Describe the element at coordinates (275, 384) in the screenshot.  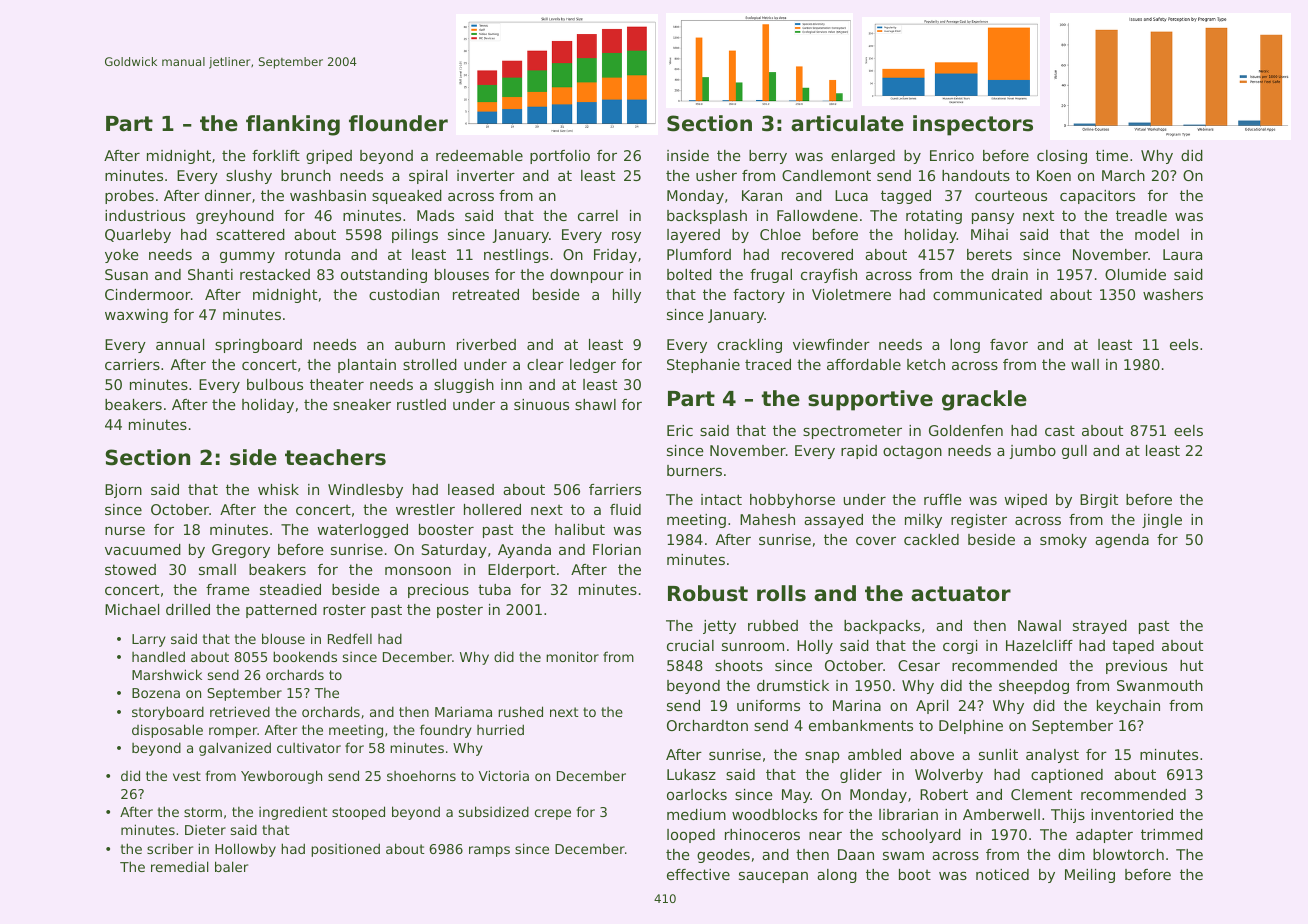
I see `bulbous` at that location.
